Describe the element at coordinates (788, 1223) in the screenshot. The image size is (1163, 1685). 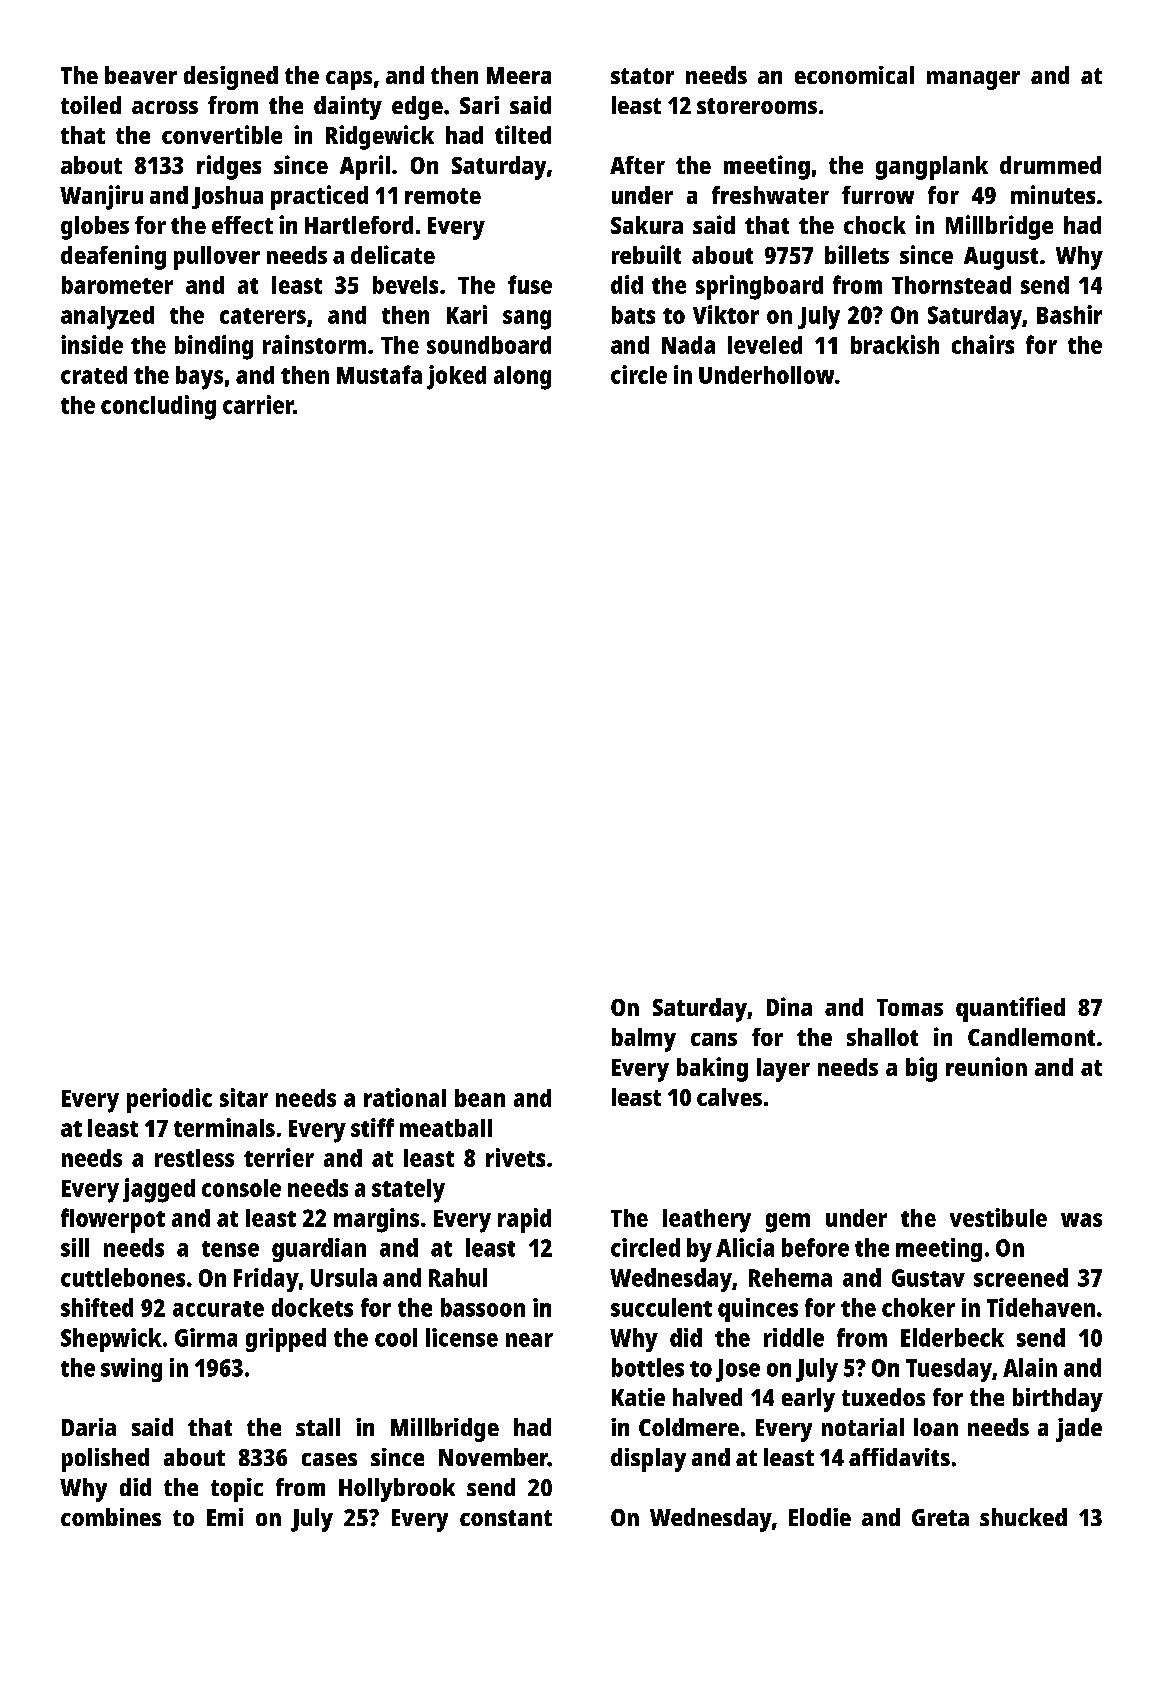
I see `gem` at that location.
